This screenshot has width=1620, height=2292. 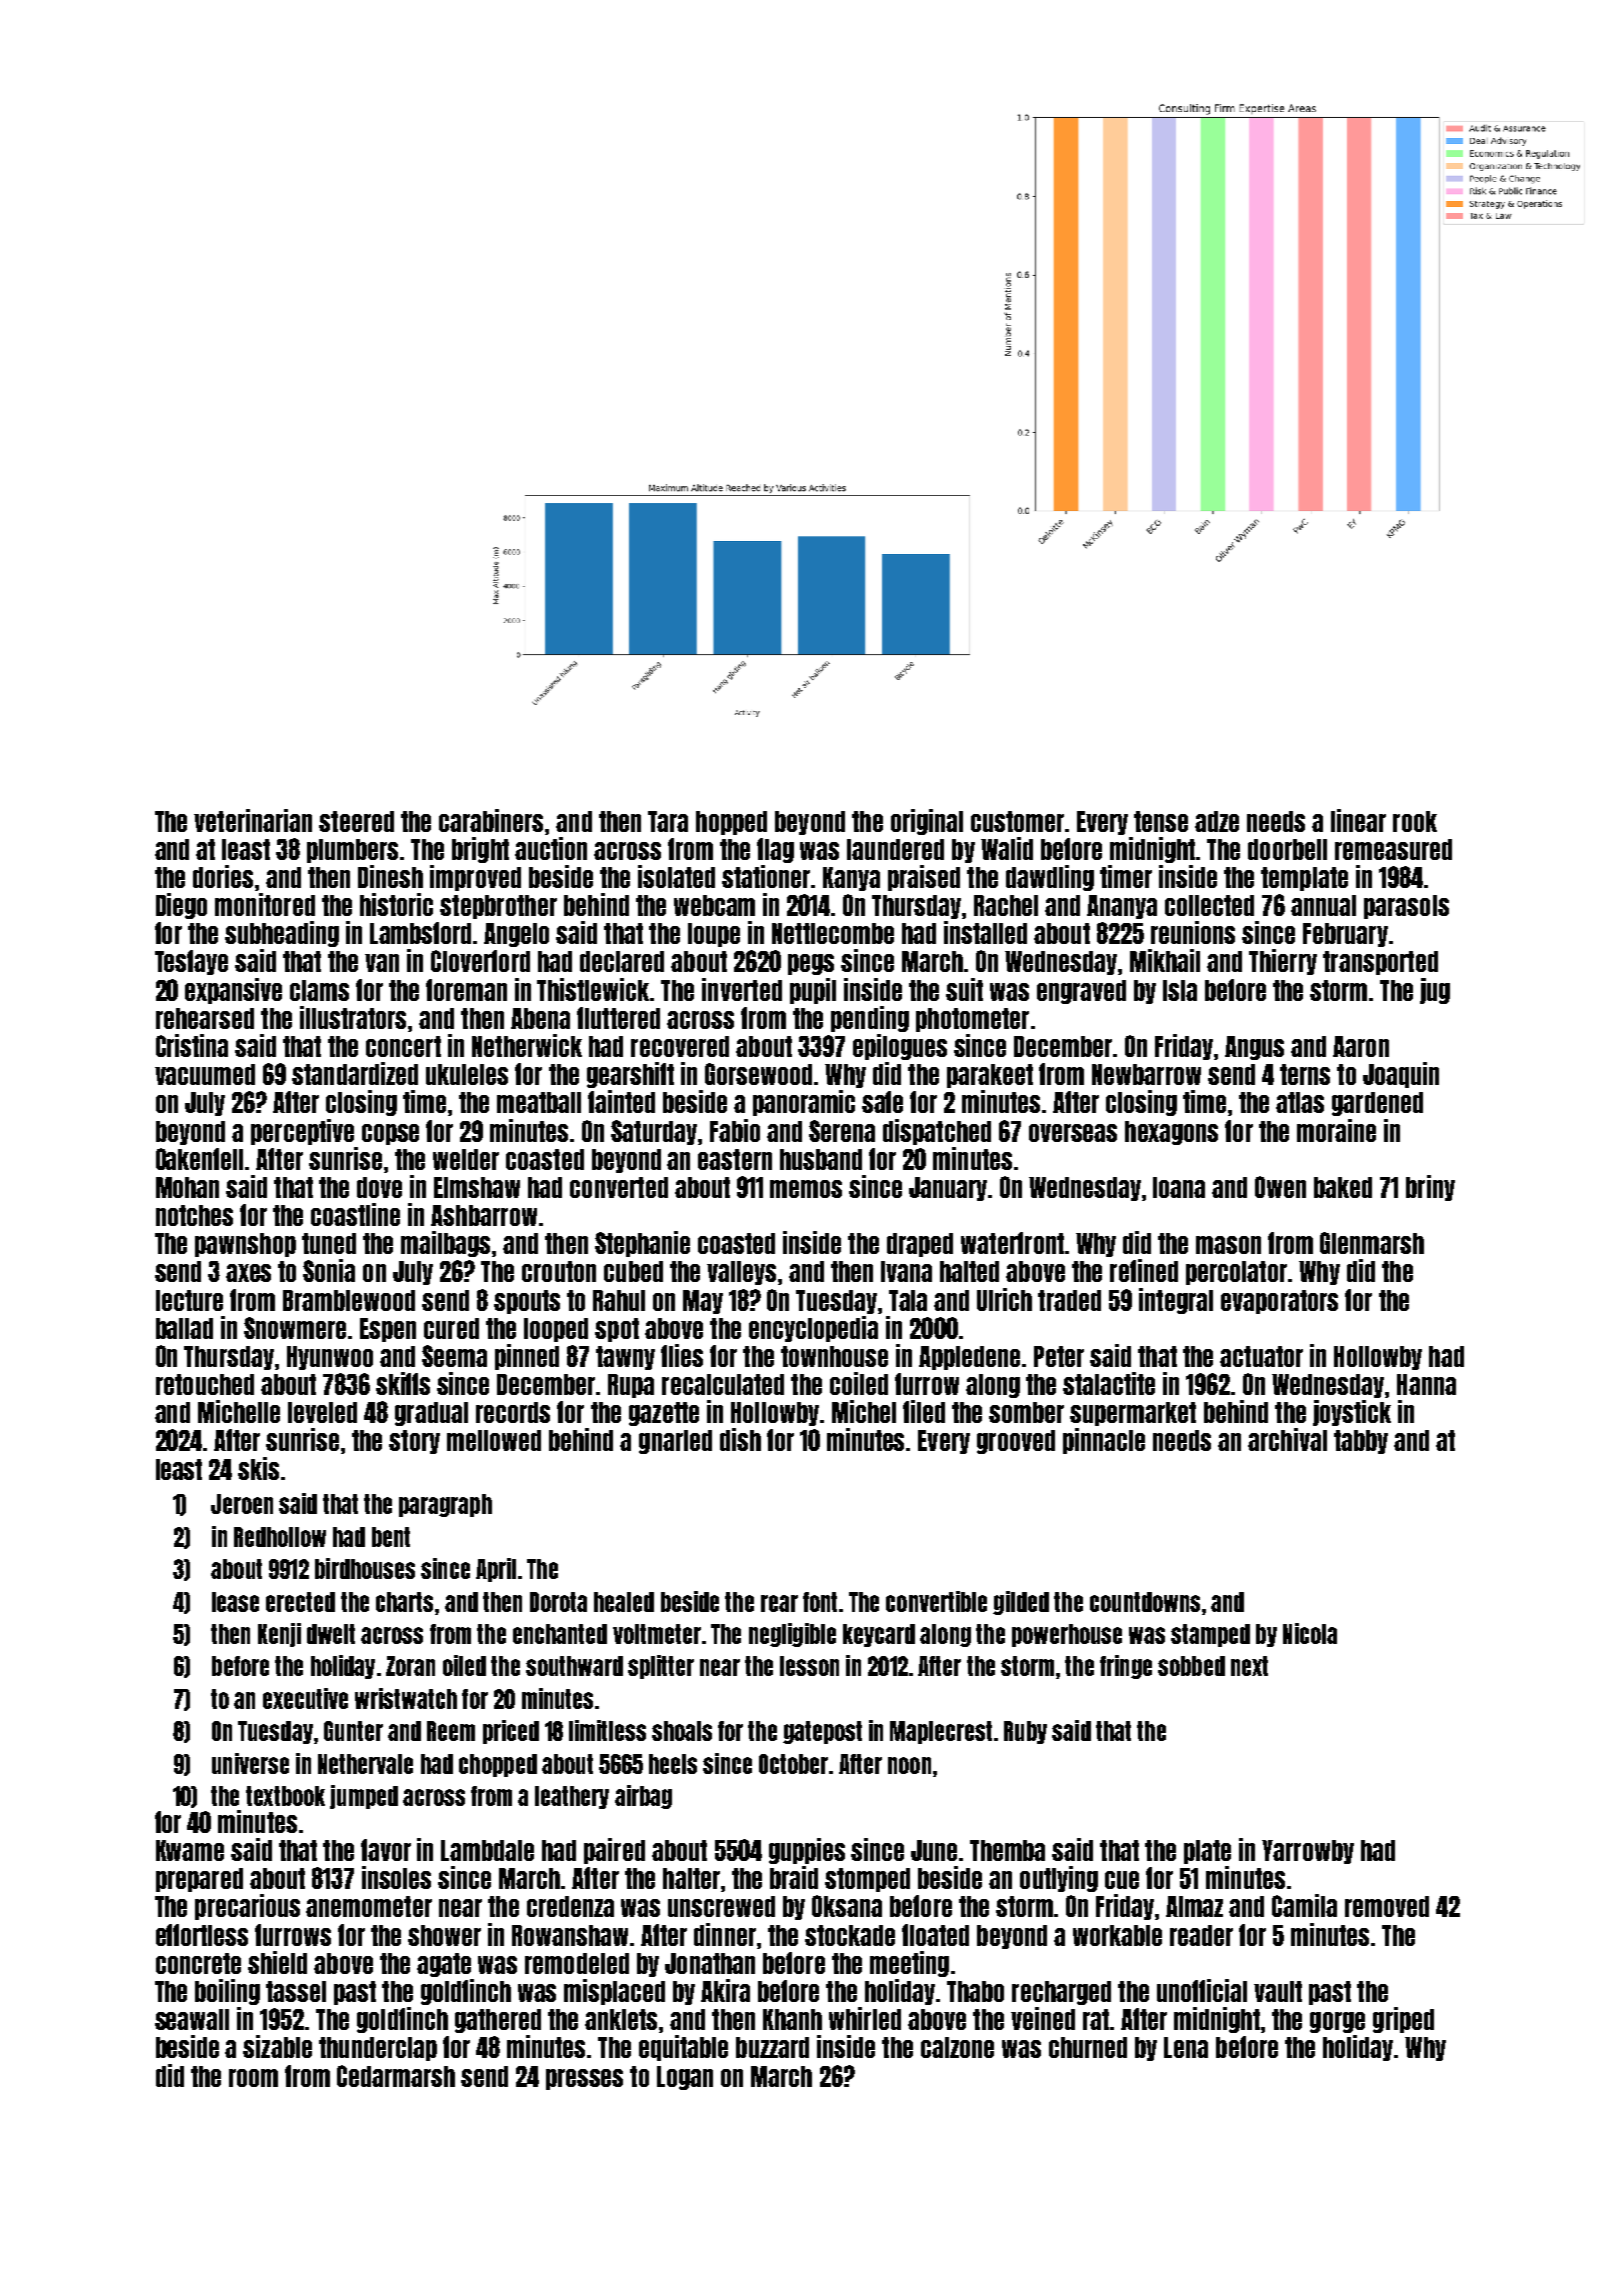 What do you see at coordinates (673, 1764) in the screenshot?
I see `heels` at bounding box center [673, 1764].
